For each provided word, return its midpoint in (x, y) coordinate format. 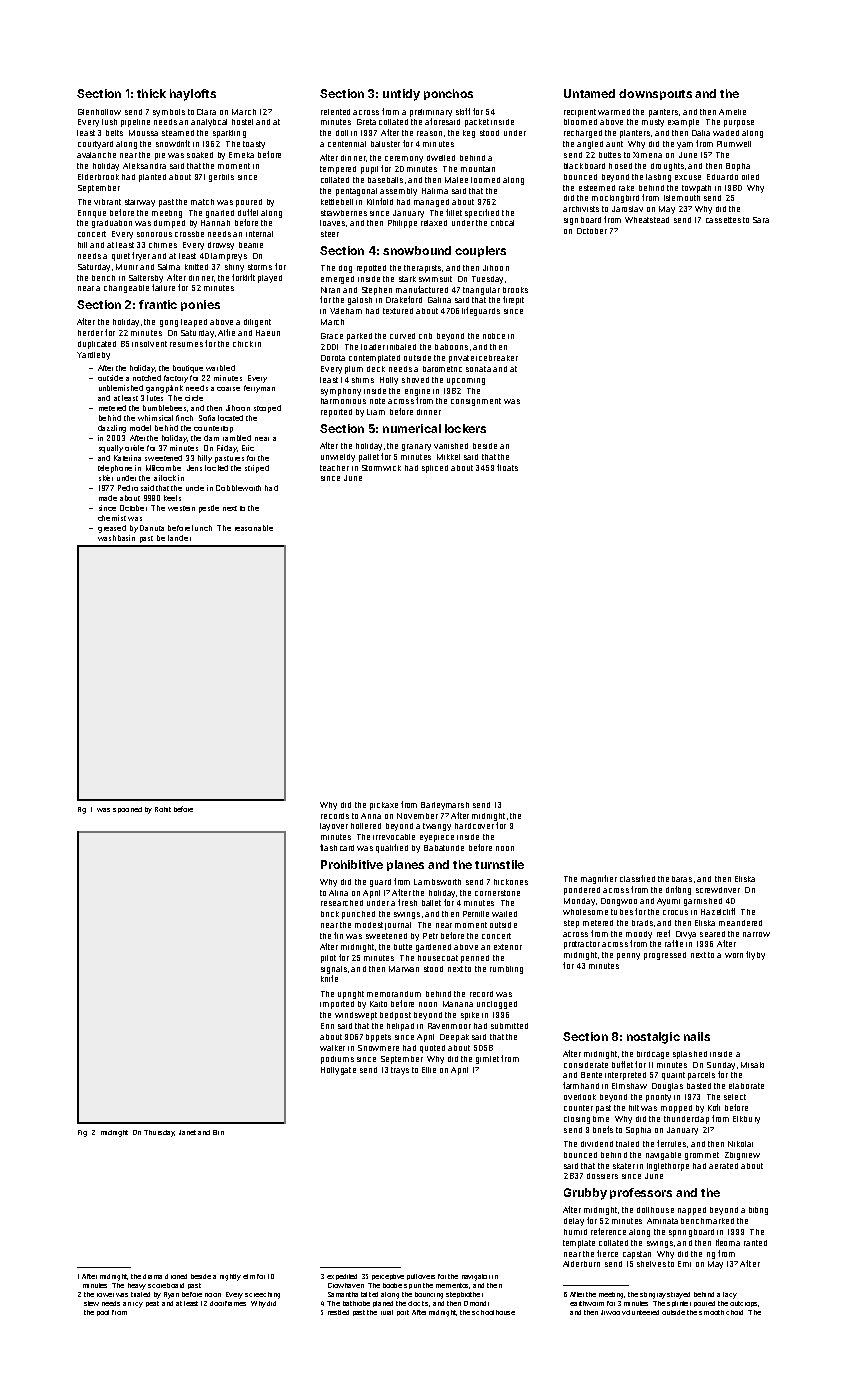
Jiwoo (610, 1312)
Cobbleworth (238, 488)
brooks (515, 290)
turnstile (499, 864)
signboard (582, 221)
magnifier (599, 879)
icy (138, 1305)
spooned (127, 810)
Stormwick (381, 468)
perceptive (388, 1277)
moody (639, 935)
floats (507, 467)
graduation (112, 224)
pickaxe (384, 806)
